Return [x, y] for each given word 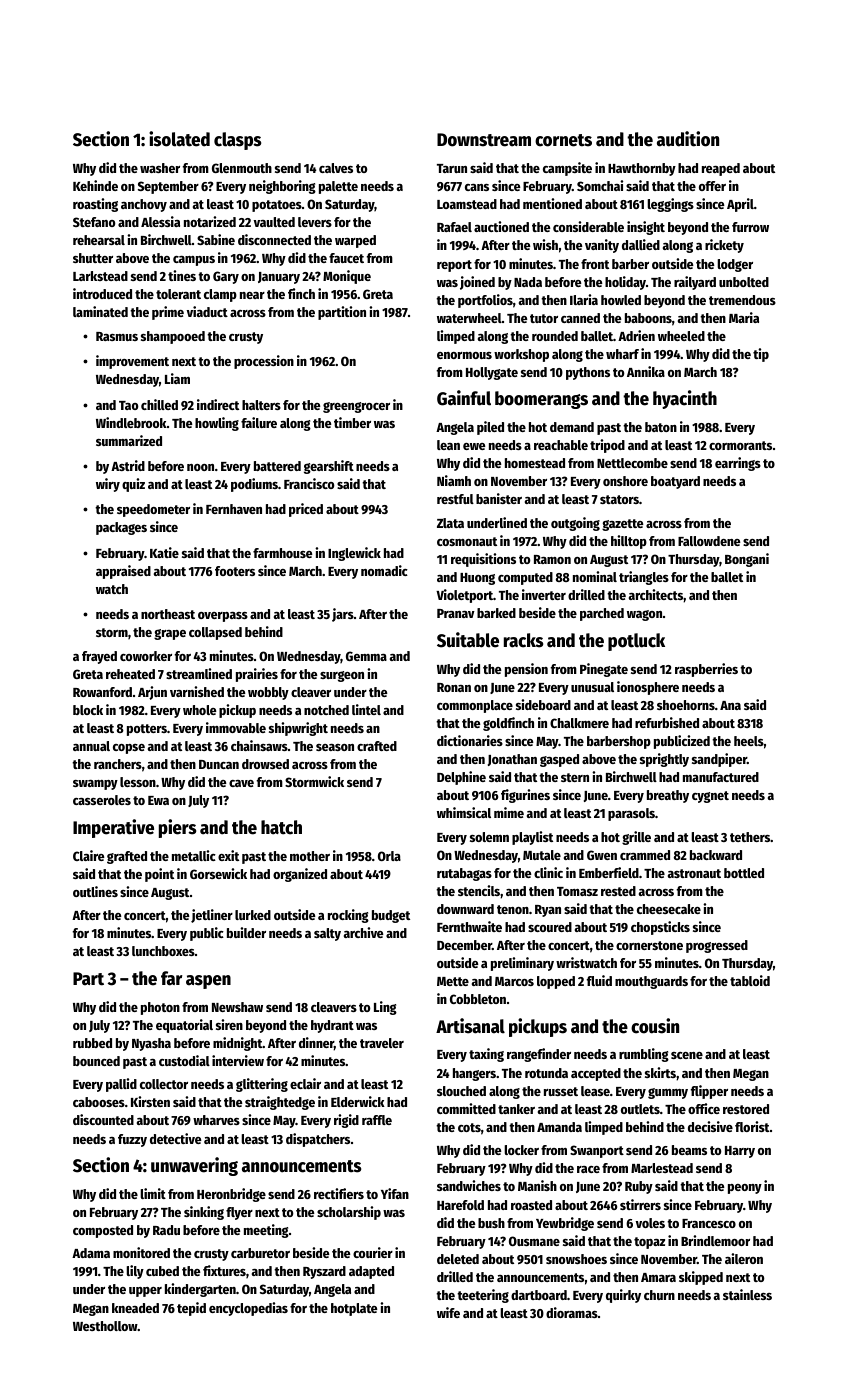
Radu [166, 1230]
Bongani [747, 560]
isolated [179, 139]
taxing [486, 1055]
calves [336, 168]
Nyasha [151, 1044]
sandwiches [469, 1185]
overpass [223, 617]
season [335, 747]
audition [688, 139]
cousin [655, 1026]
